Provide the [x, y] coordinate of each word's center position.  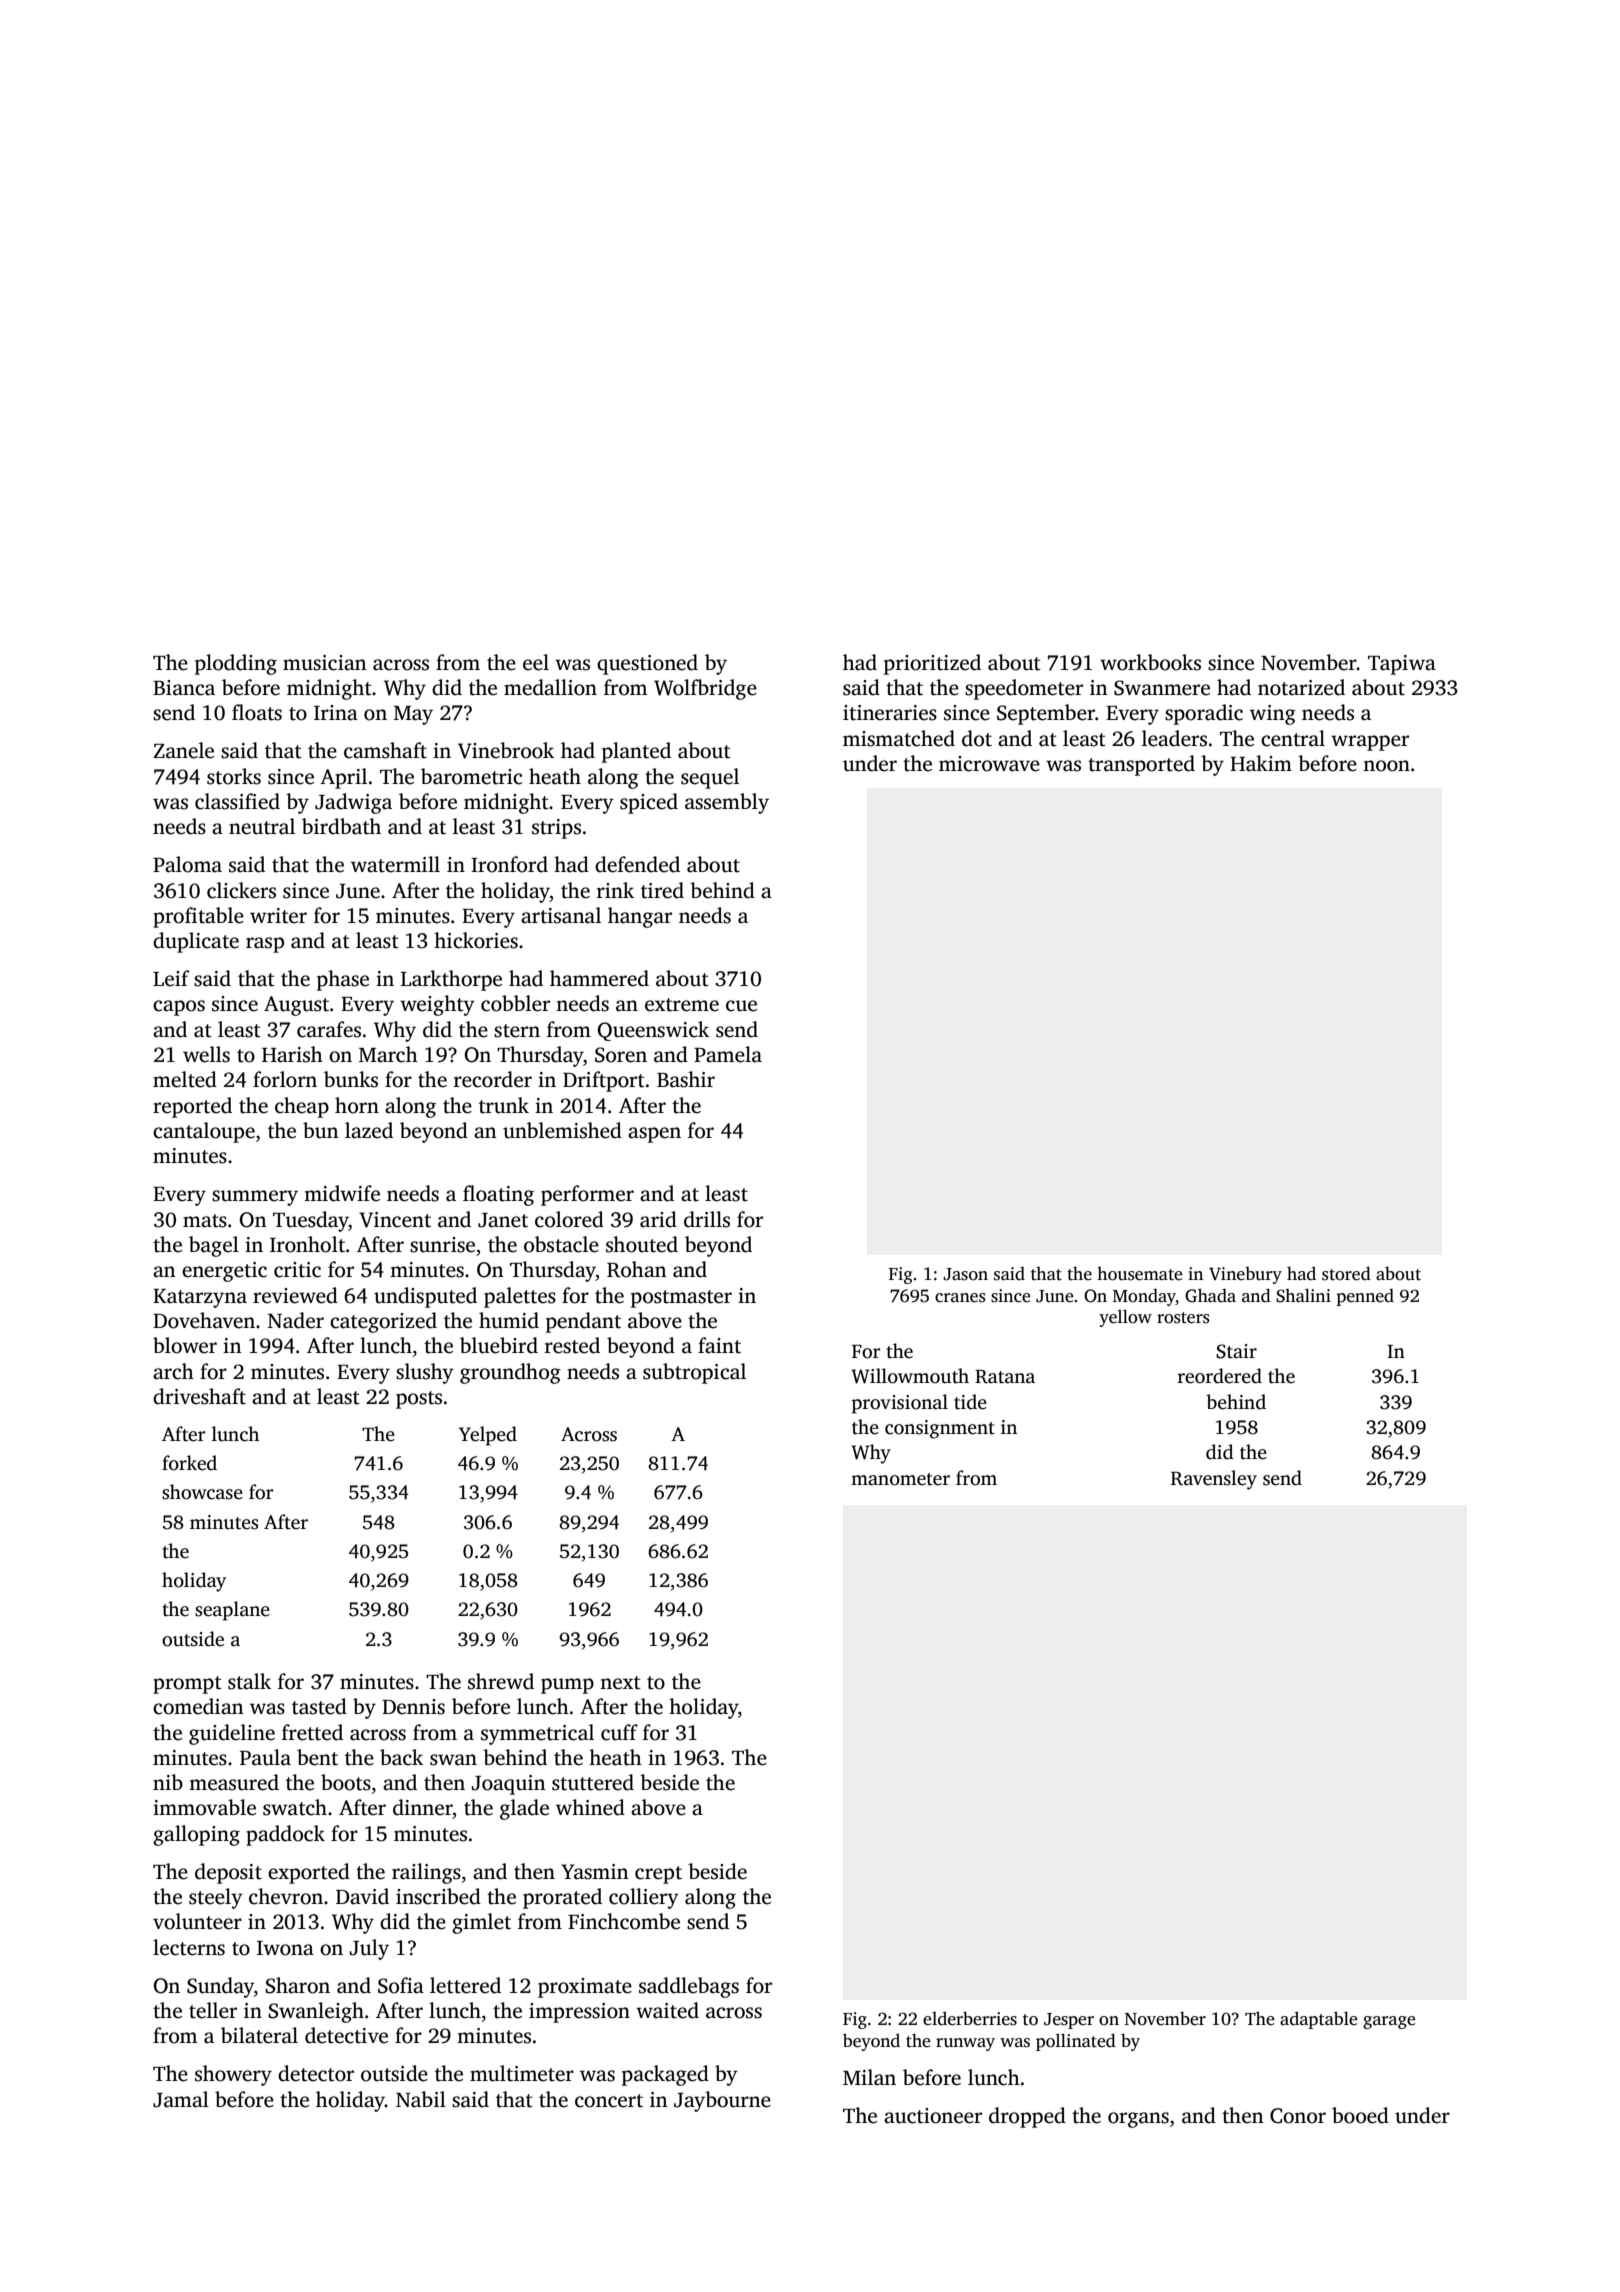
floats [257, 712]
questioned [647, 664]
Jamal [181, 2099]
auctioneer [933, 2116]
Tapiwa [1402, 665]
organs [1138, 2120]
